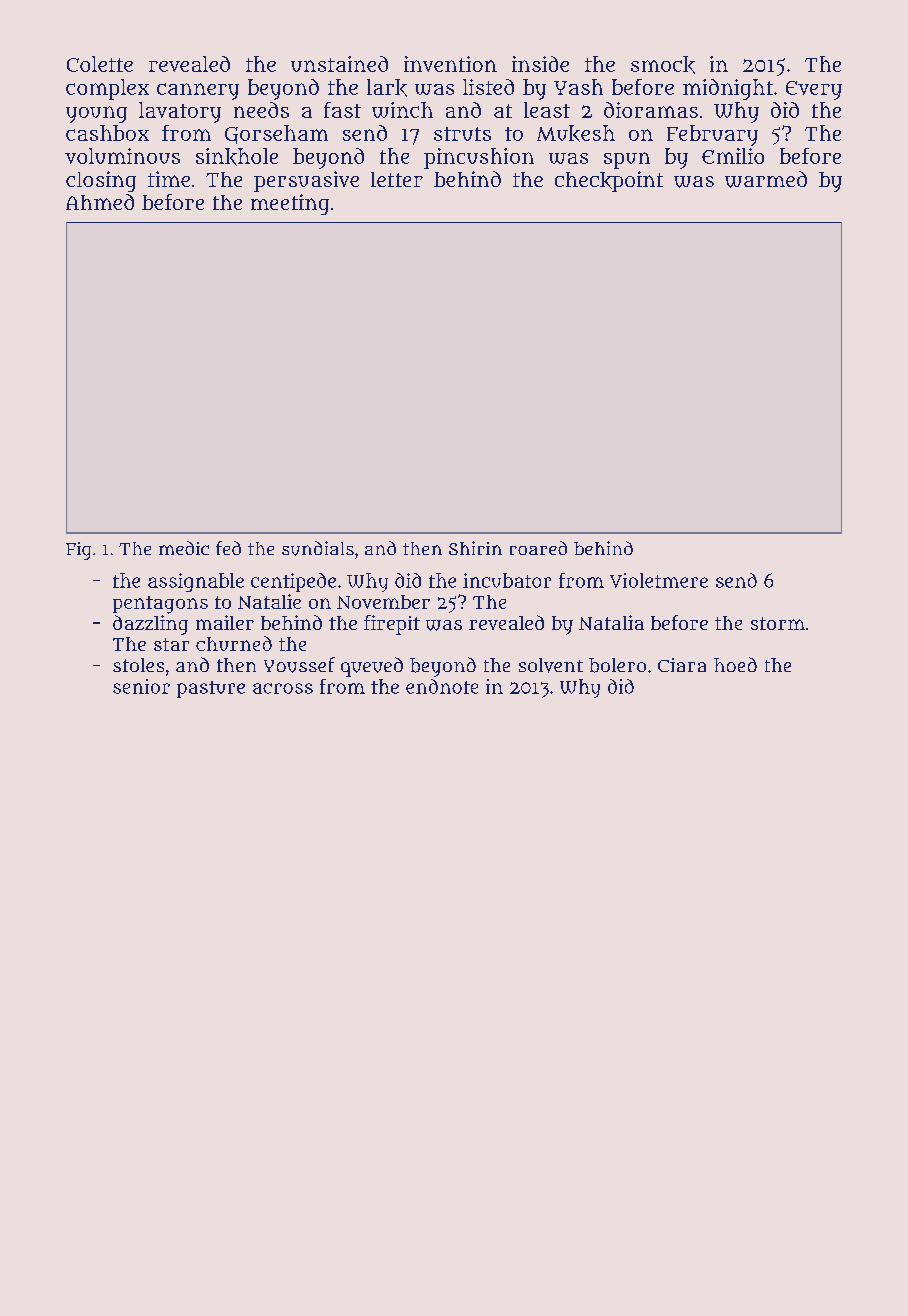  What do you see at coordinates (766, 179) in the document?
I see `warmed` at bounding box center [766, 179].
